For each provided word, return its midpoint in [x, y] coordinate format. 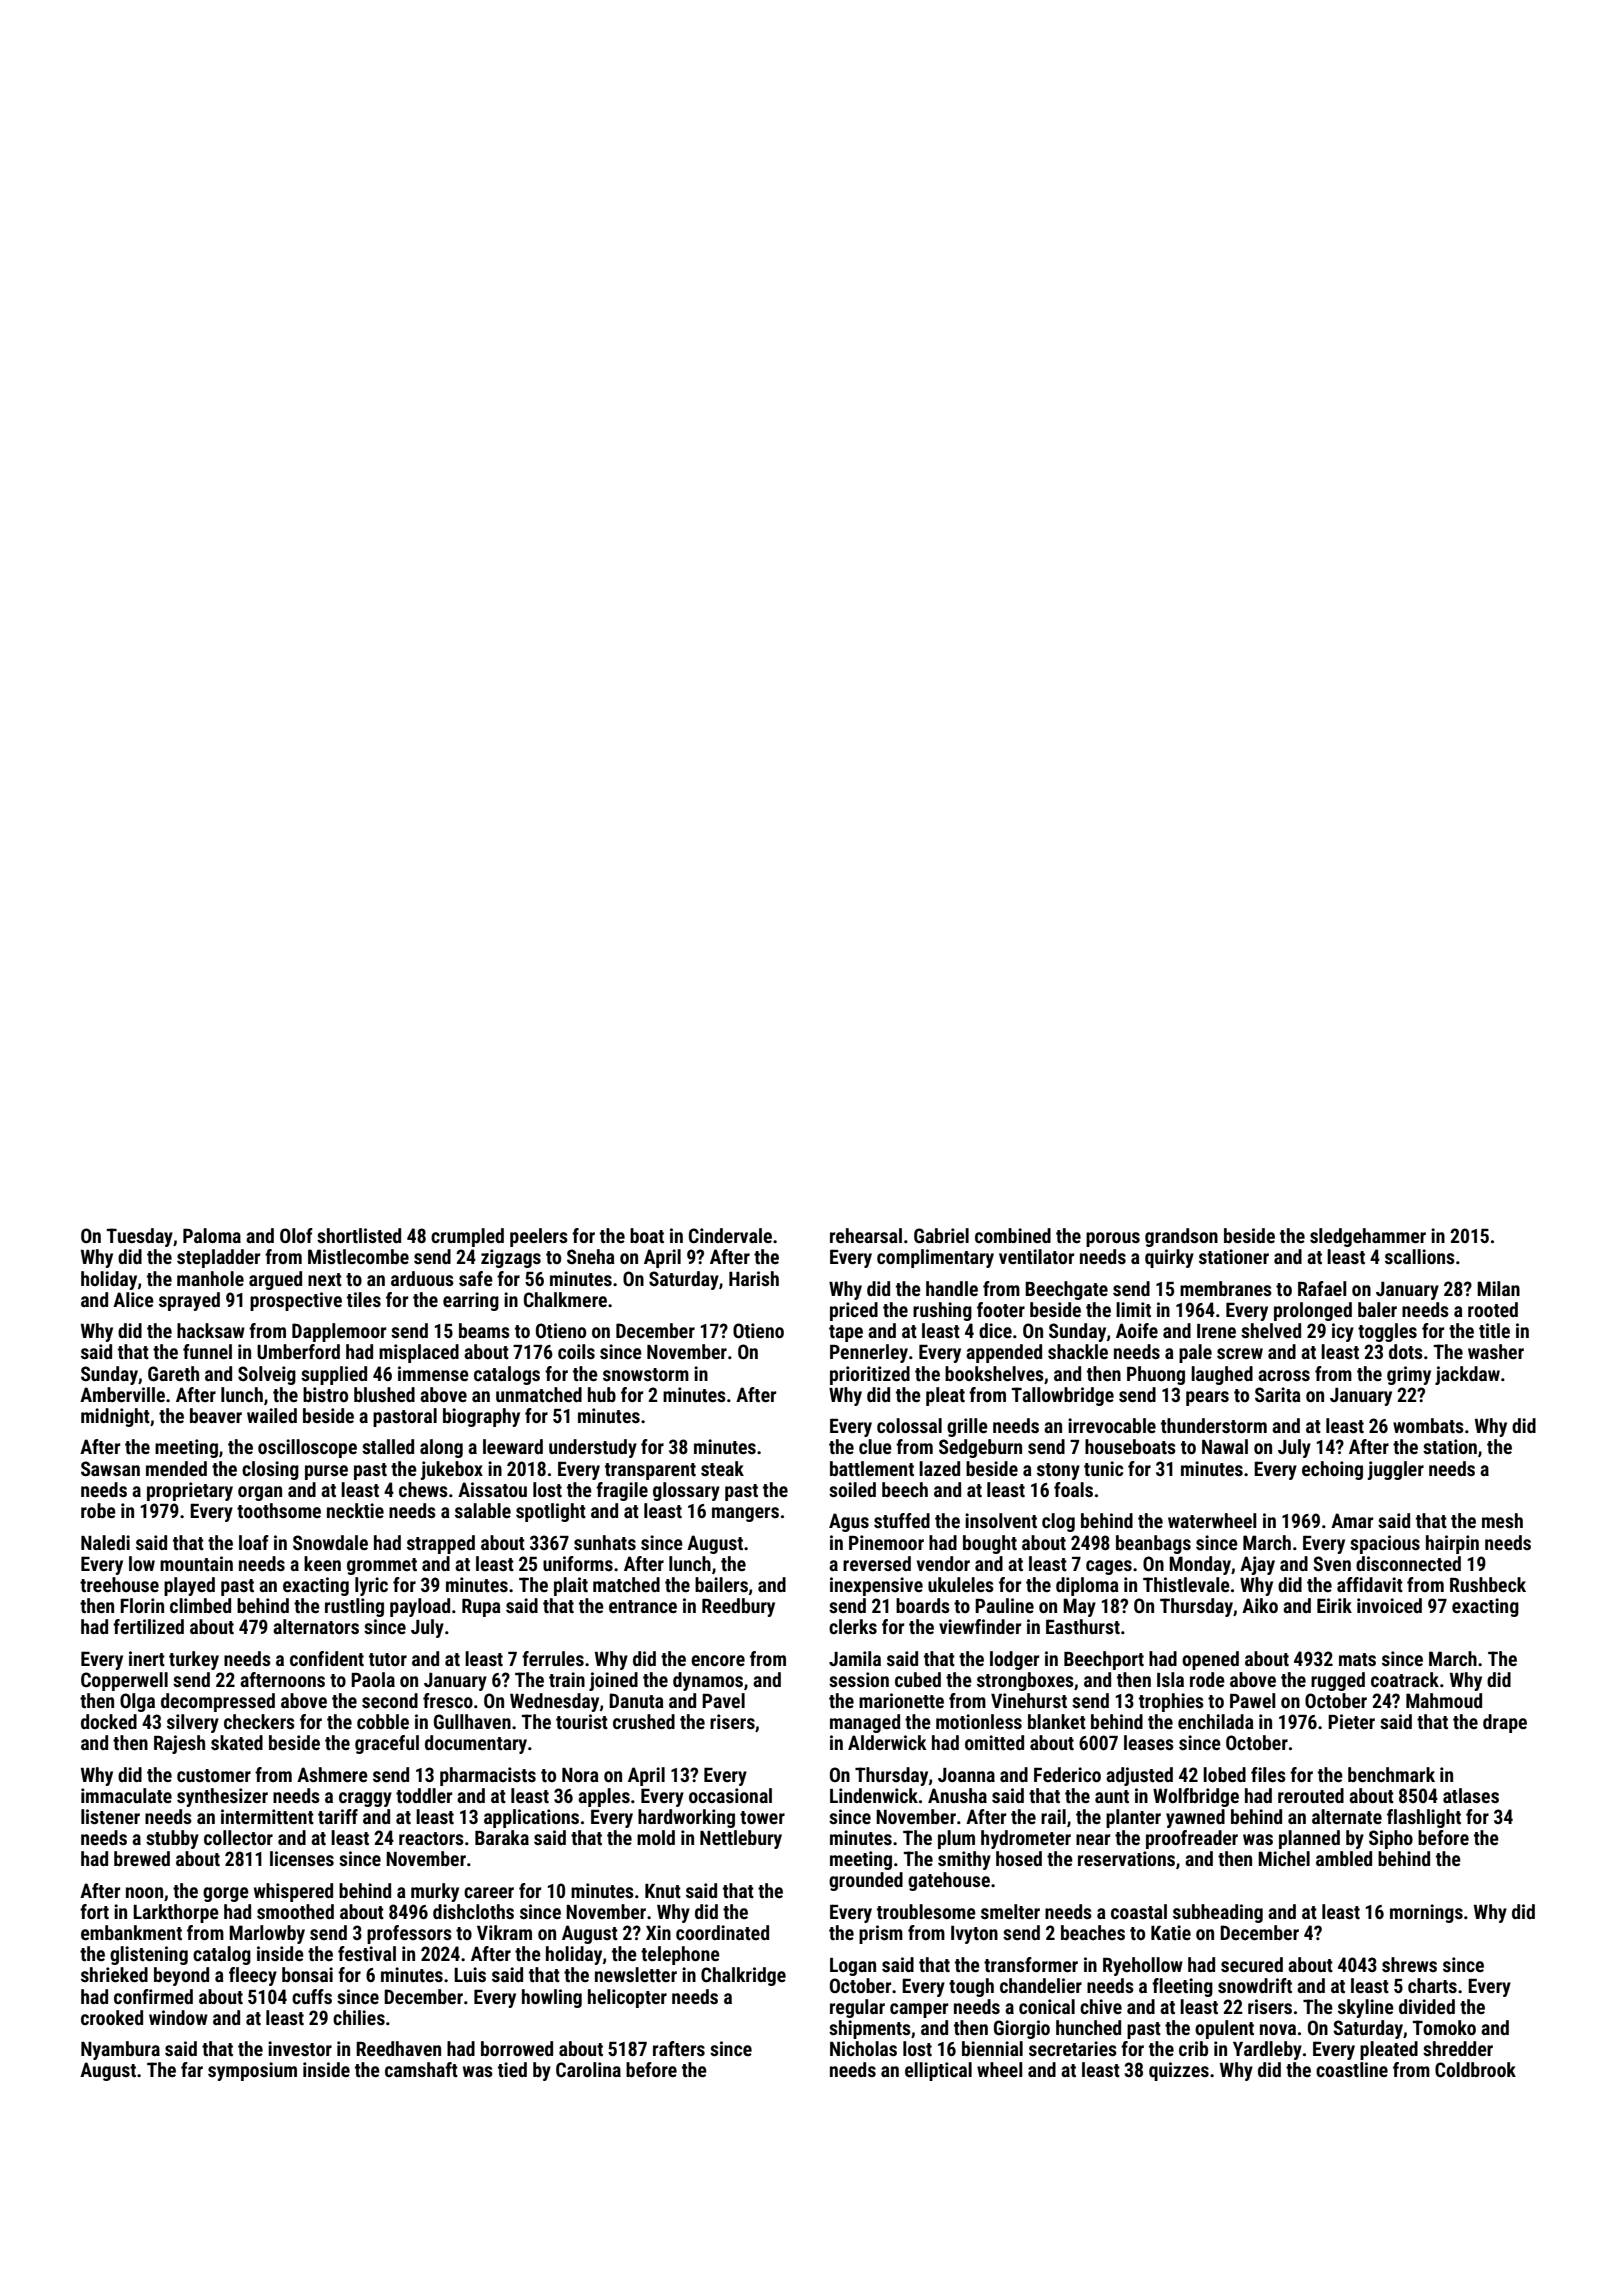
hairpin [1452, 1544]
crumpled [467, 1237]
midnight [115, 1417]
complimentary [935, 1258]
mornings [1426, 1913]
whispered [293, 1892]
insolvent [1001, 1520]
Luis [470, 1974]
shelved [1271, 1330]
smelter [1010, 1911]
